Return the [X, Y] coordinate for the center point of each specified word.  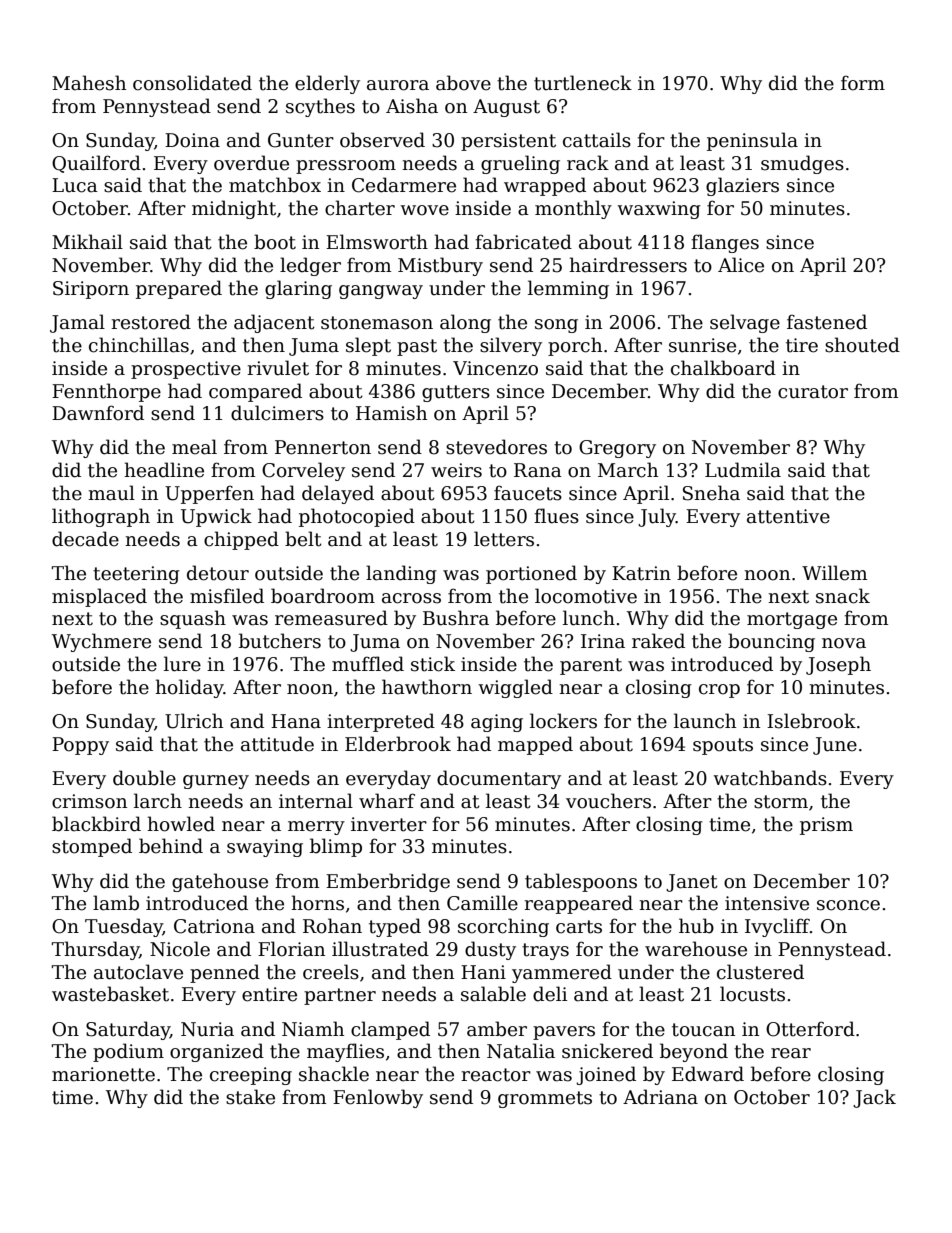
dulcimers [277, 413]
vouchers [608, 801]
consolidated [192, 83]
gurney [216, 782]
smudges [802, 164]
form [863, 83]
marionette [103, 1074]
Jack [874, 1098]
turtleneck [583, 83]
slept [368, 346]
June [835, 746]
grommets [545, 1099]
